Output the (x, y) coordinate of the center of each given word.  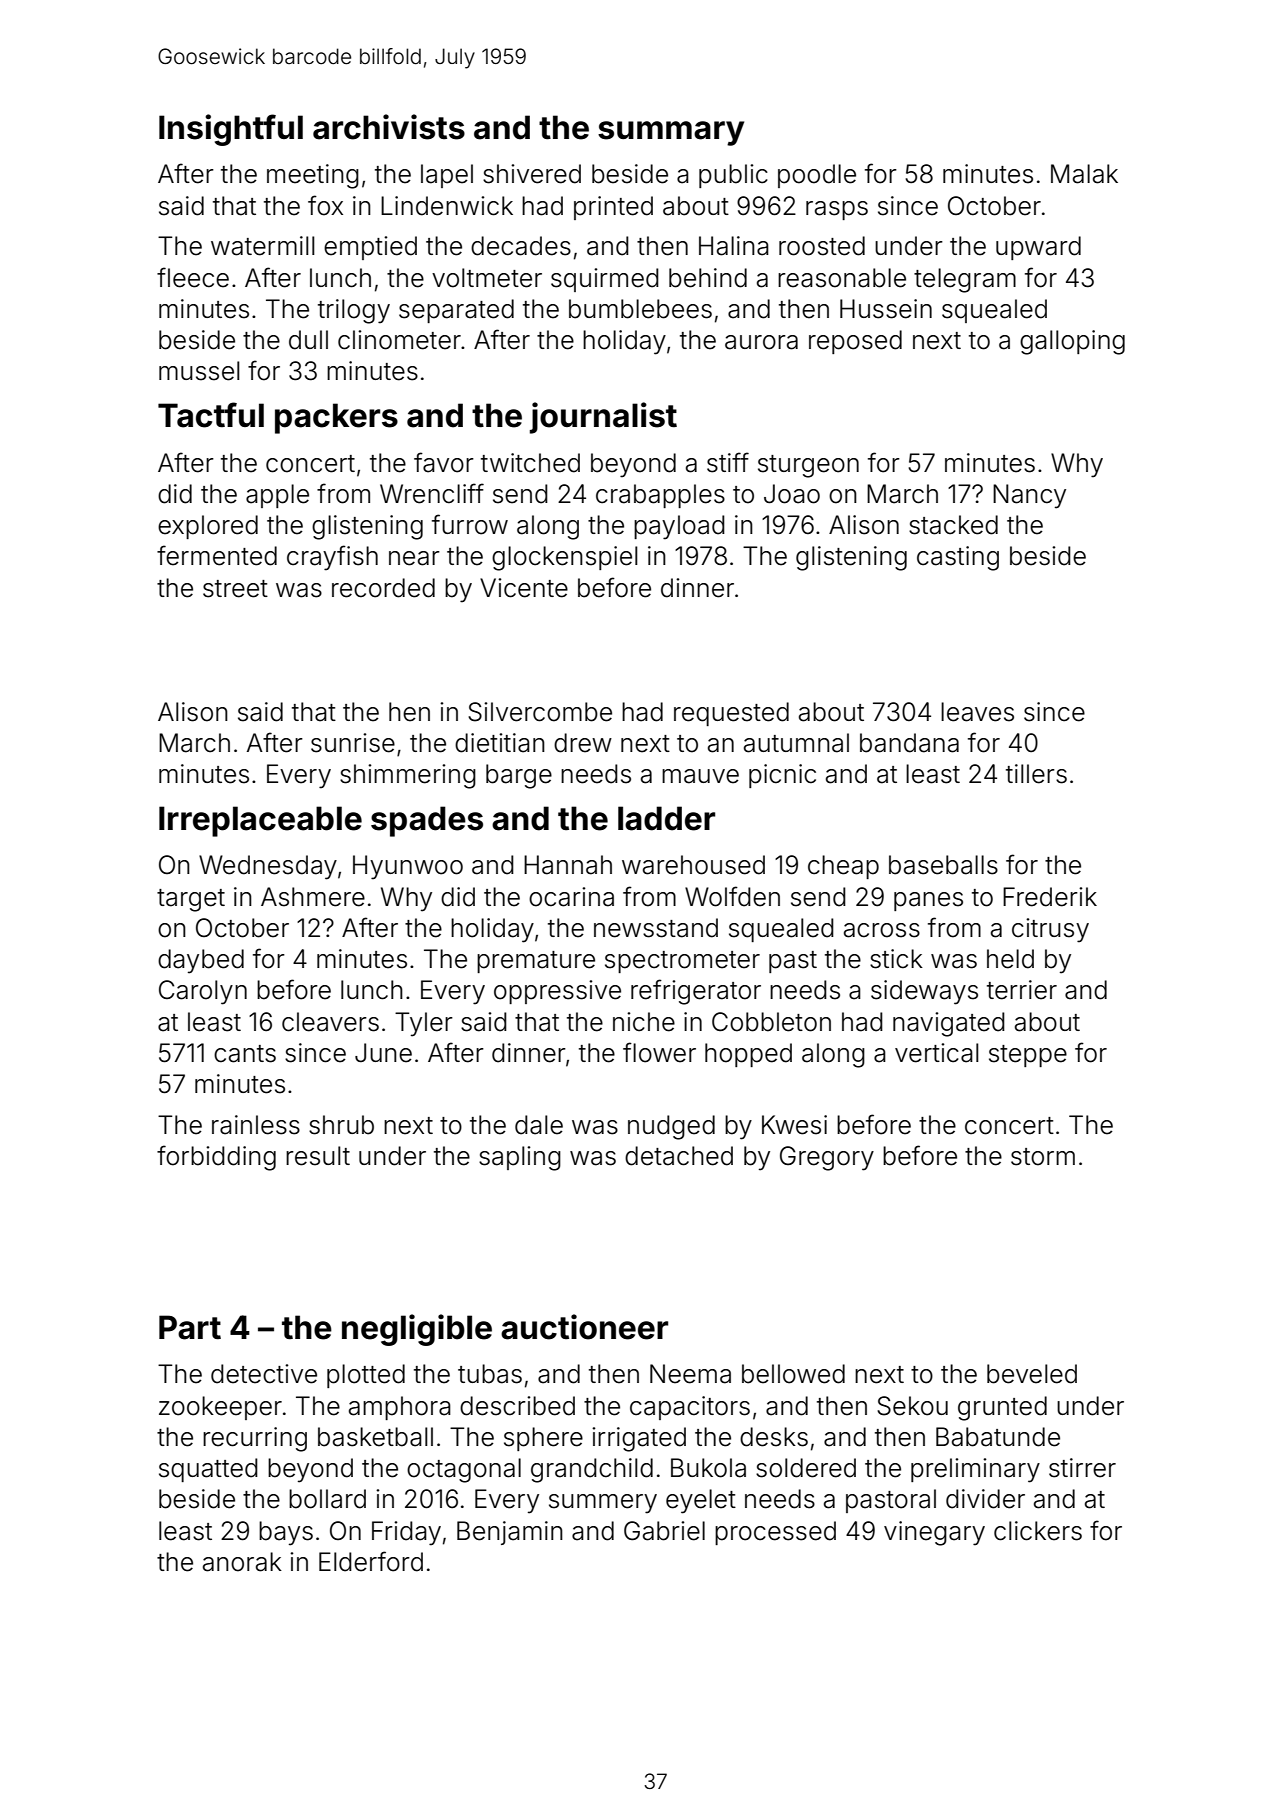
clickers (1038, 1531)
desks (774, 1437)
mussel (199, 371)
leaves (977, 712)
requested (731, 714)
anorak (242, 1562)
